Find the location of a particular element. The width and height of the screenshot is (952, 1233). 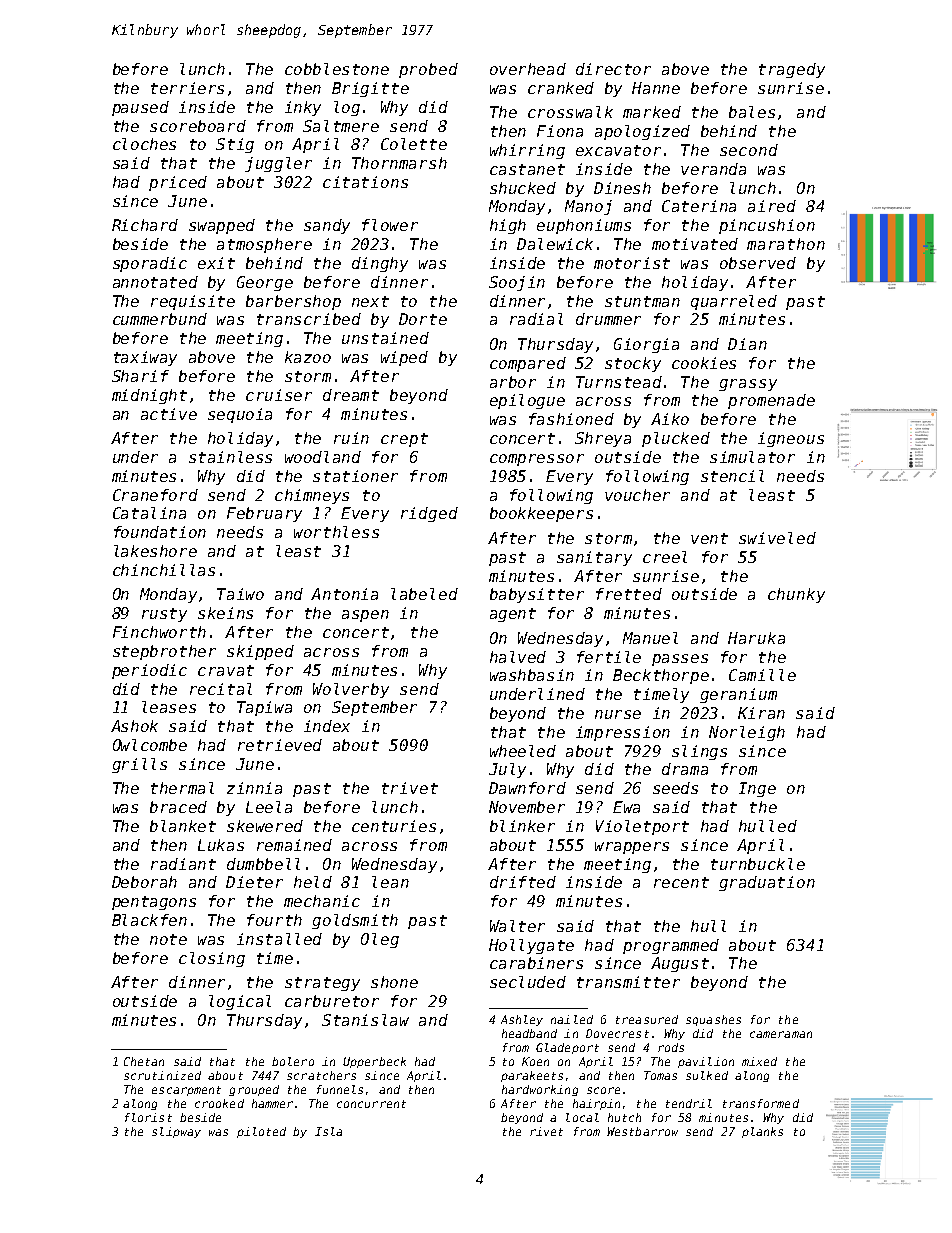

motorist is located at coordinates (632, 263).
